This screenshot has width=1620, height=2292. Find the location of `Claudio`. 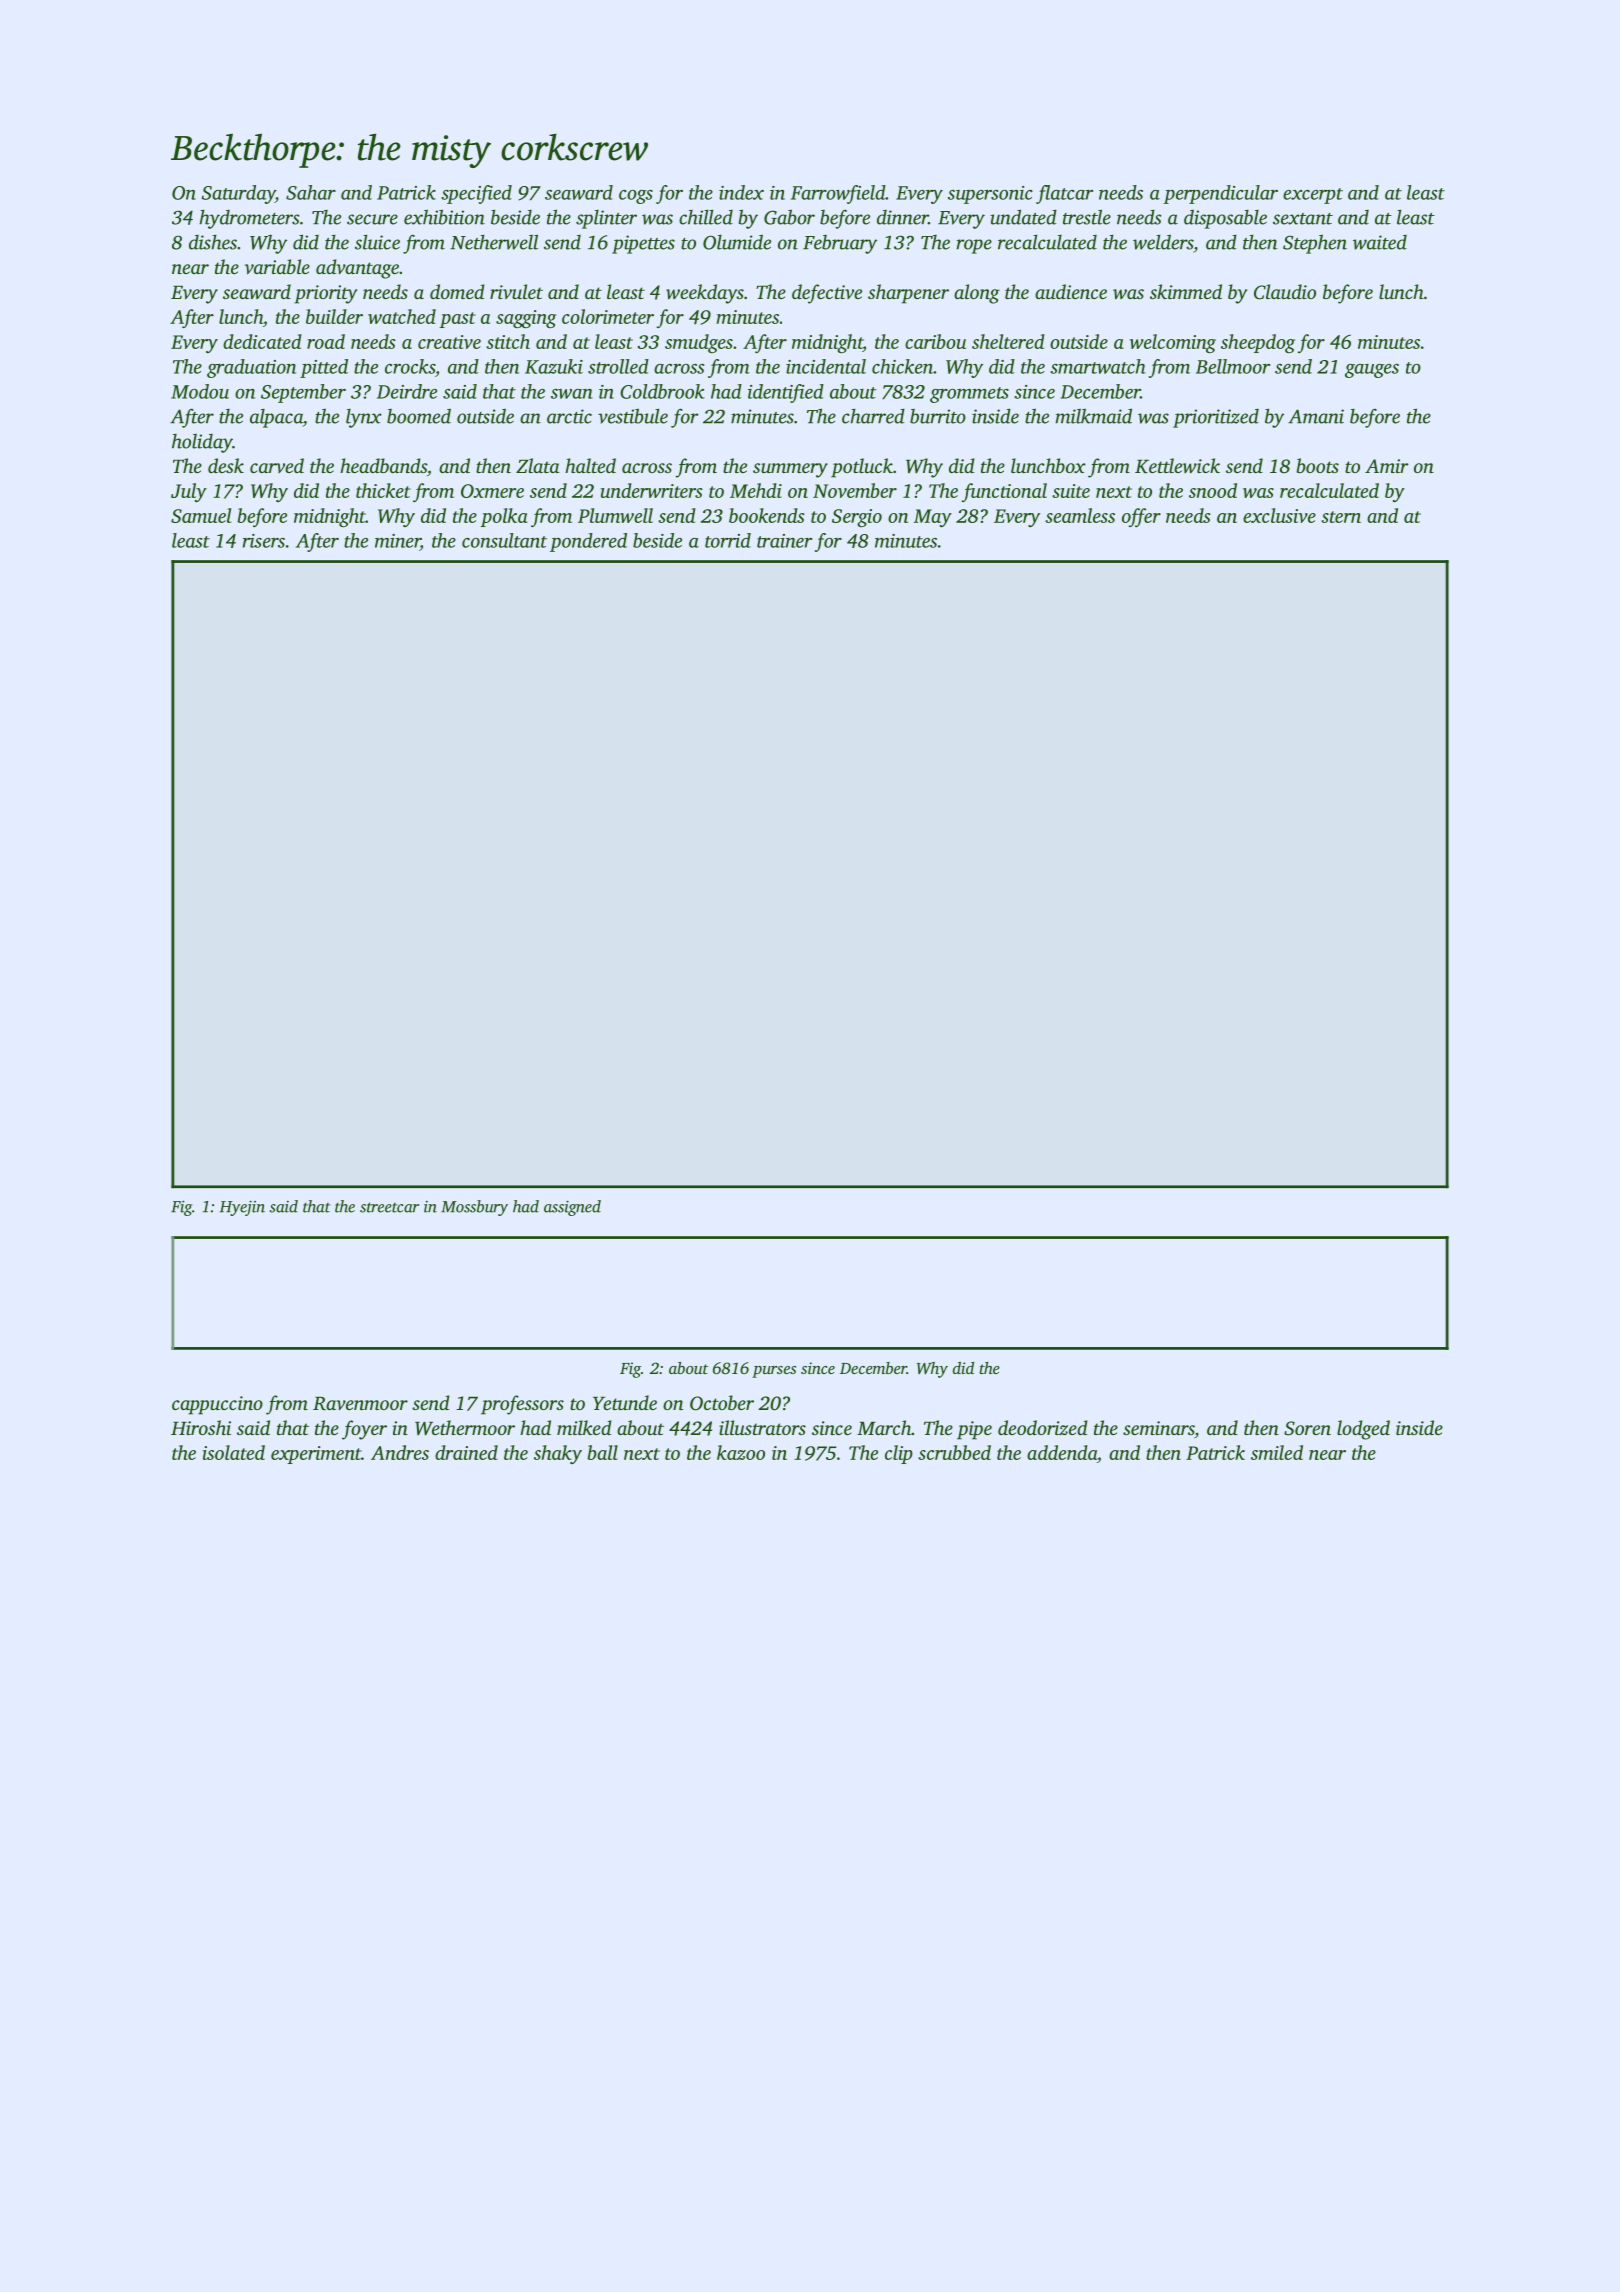

Claudio is located at coordinates (1285, 292).
